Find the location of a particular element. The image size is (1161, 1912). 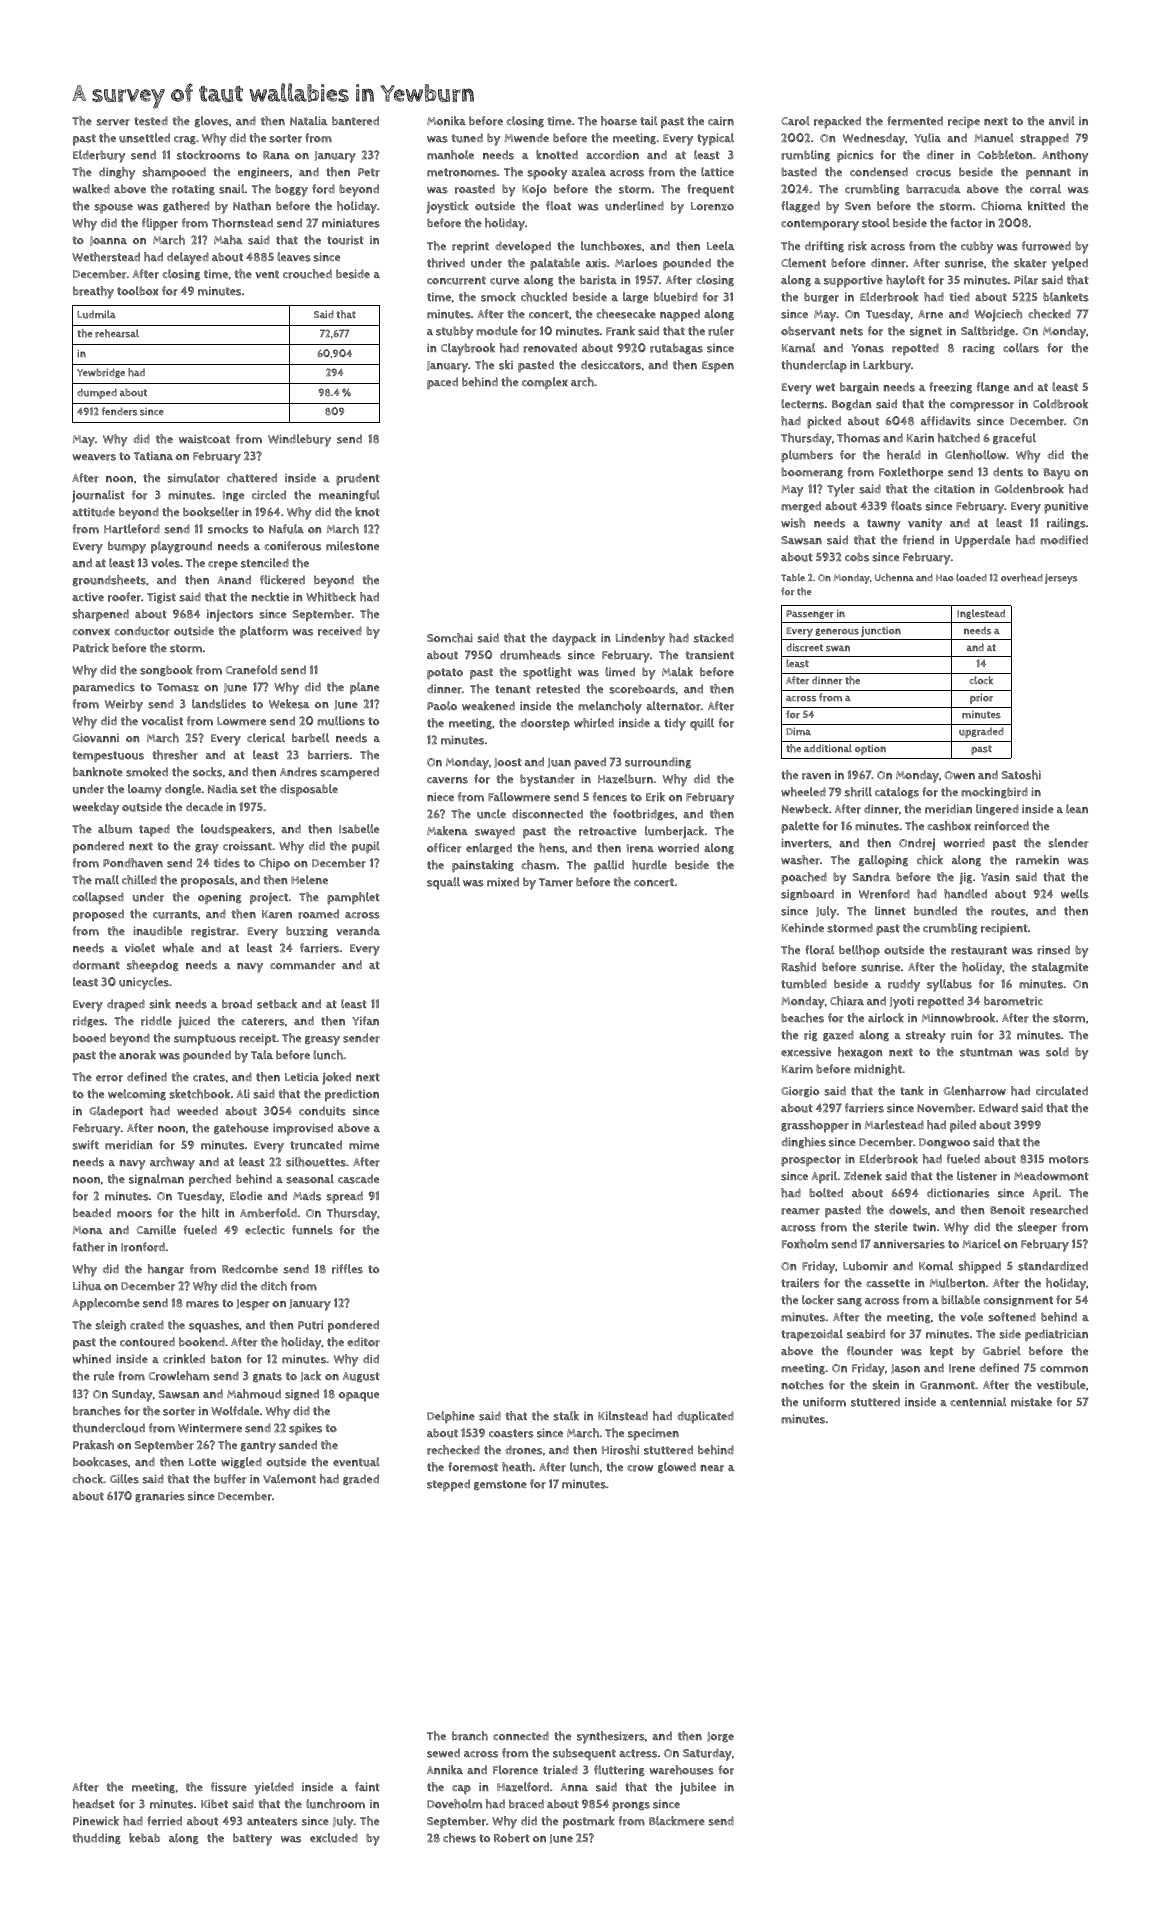

recipient is located at coordinates (1004, 929).
